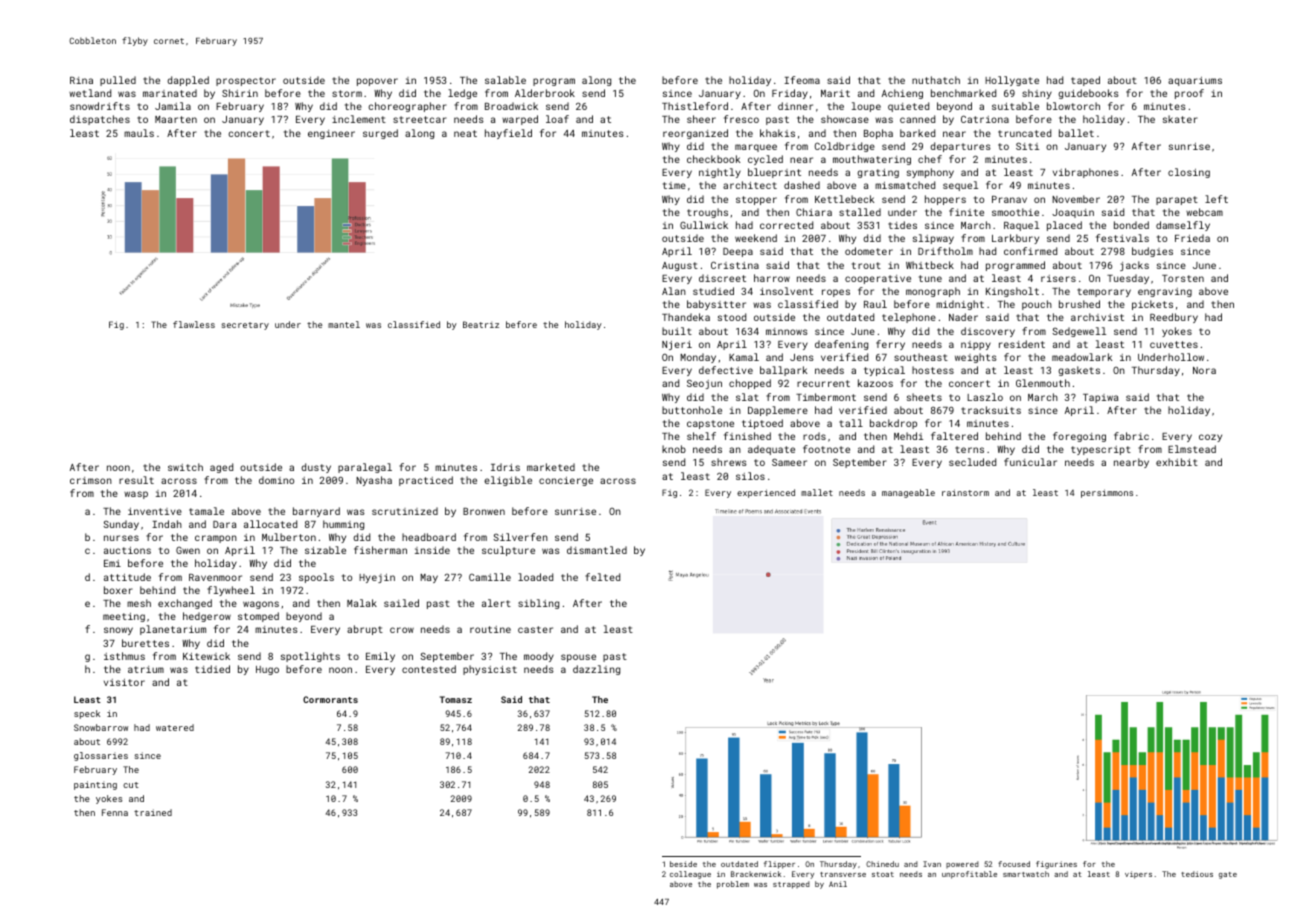 The height and width of the page is (924, 1308). What do you see at coordinates (153, 812) in the page?
I see `trained` at bounding box center [153, 812].
